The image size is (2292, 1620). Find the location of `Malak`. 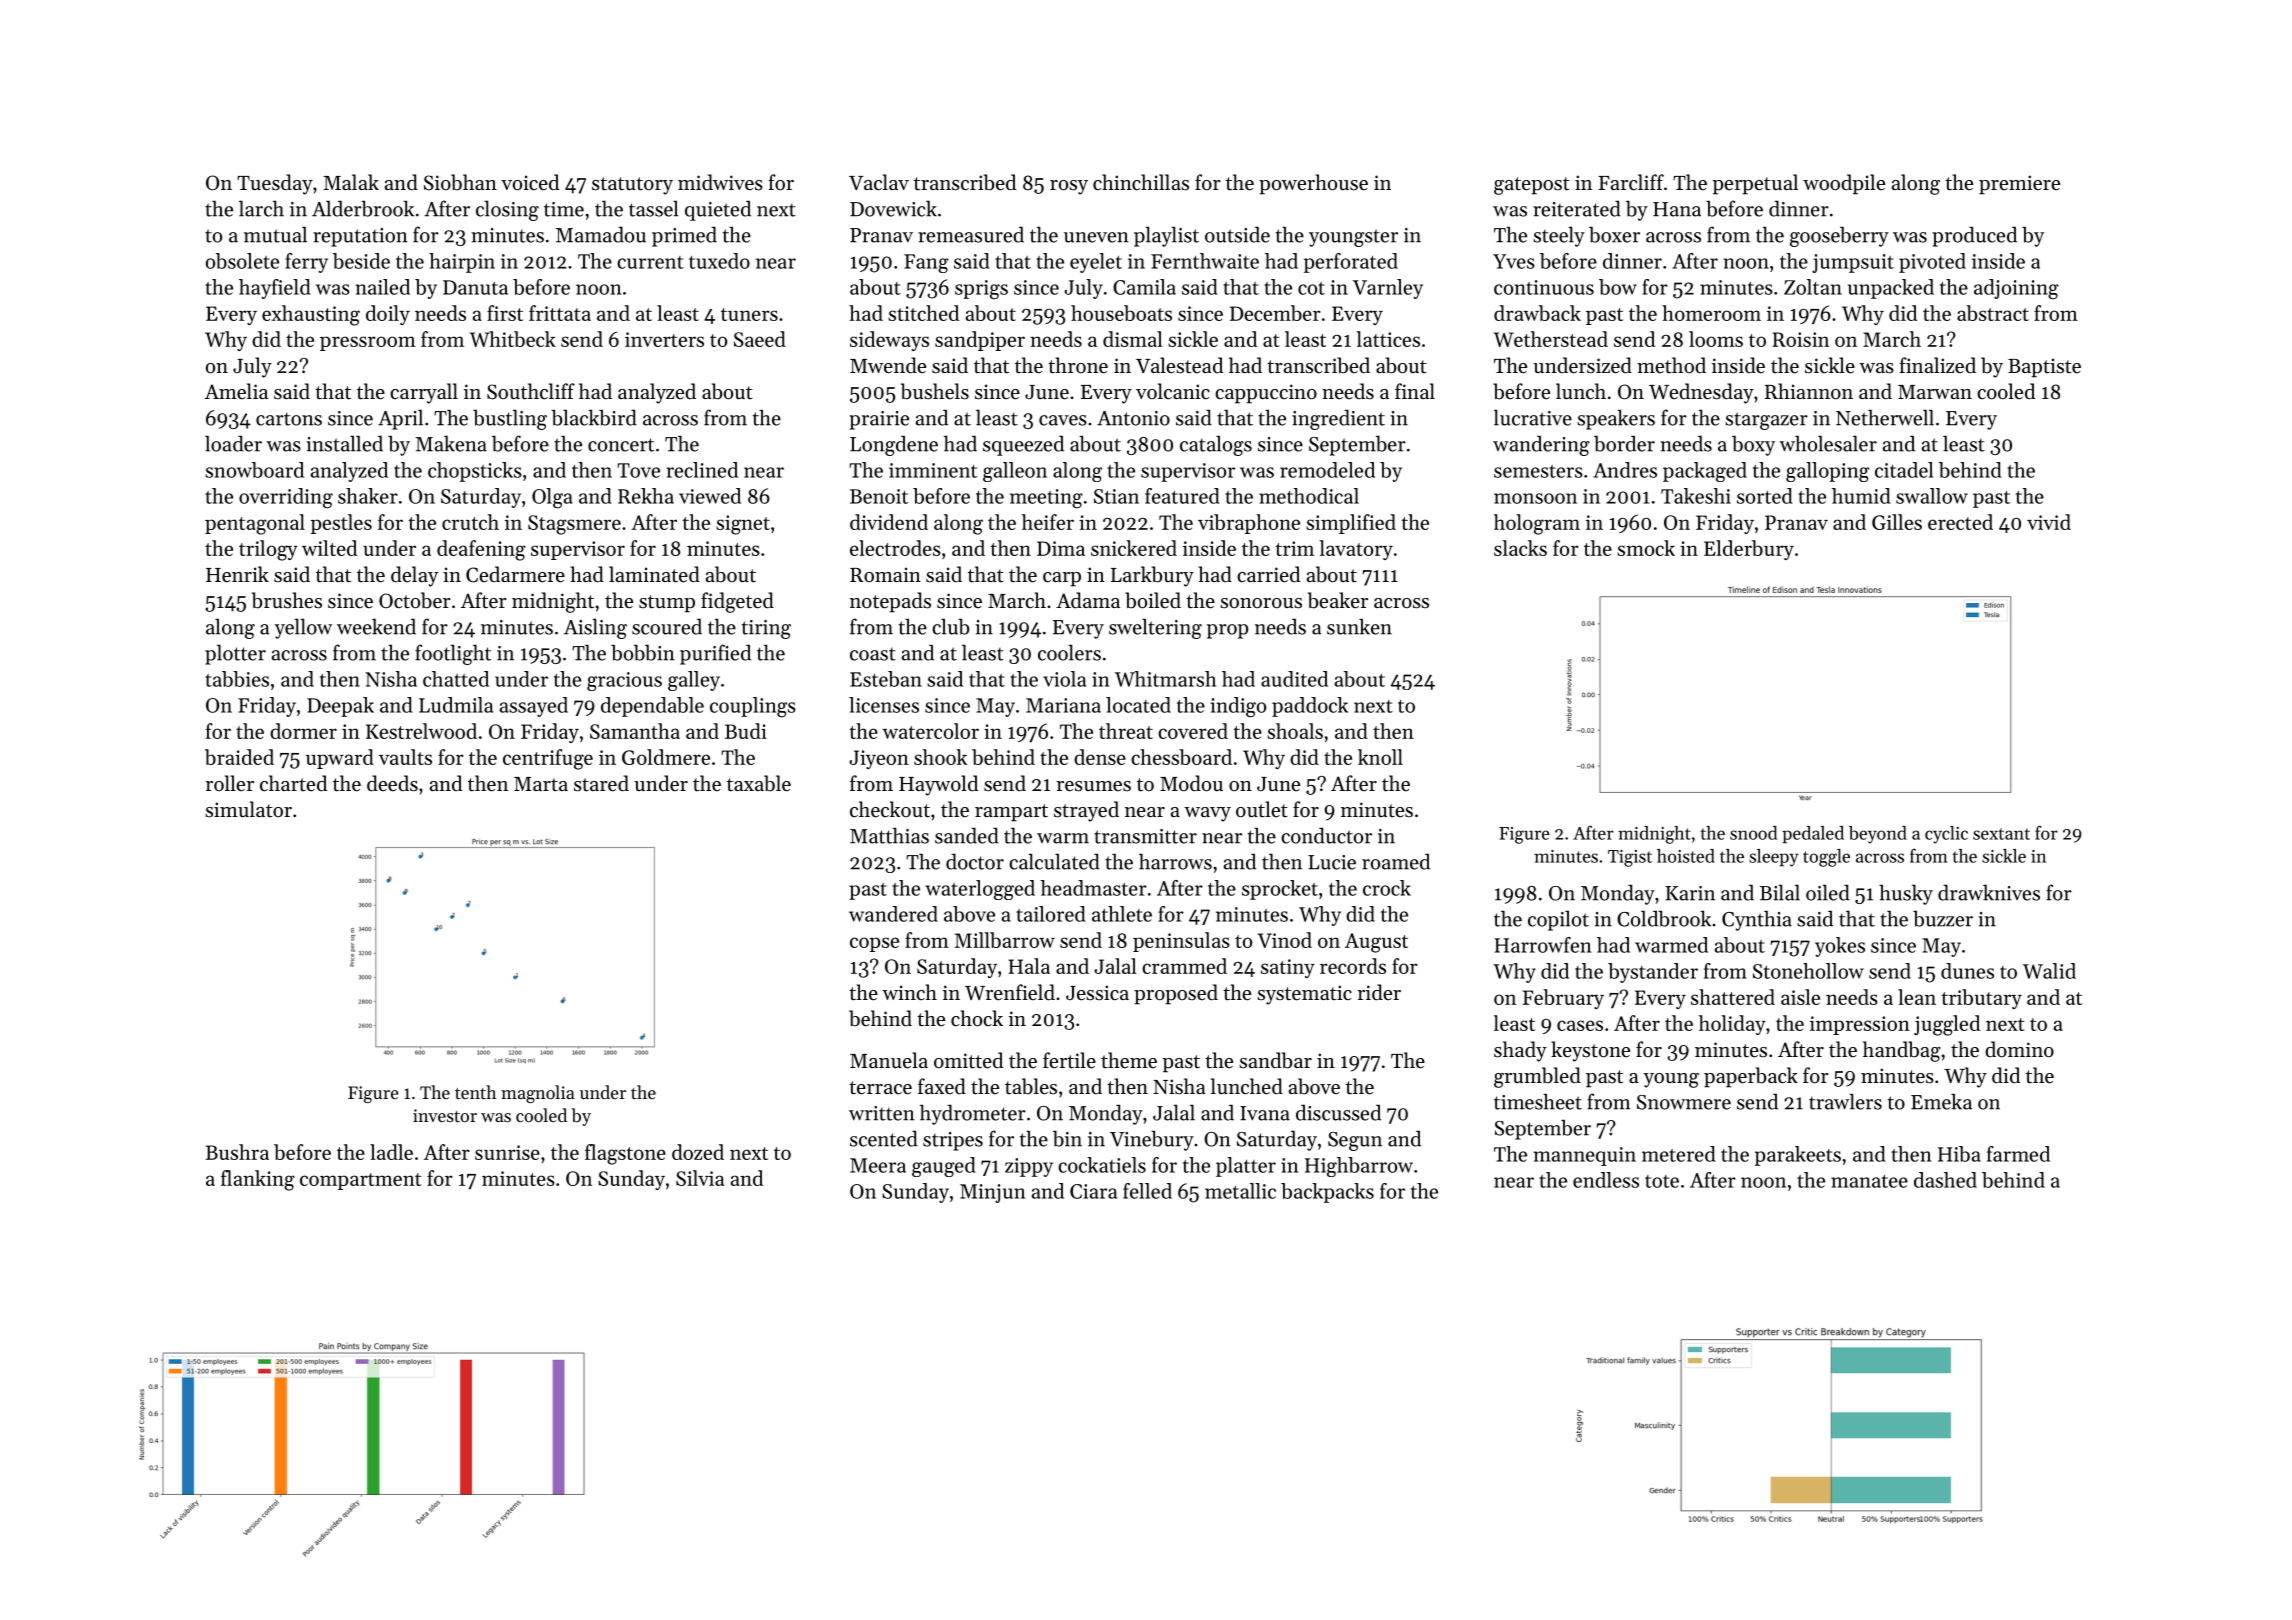

Malak is located at coordinates (351, 182).
